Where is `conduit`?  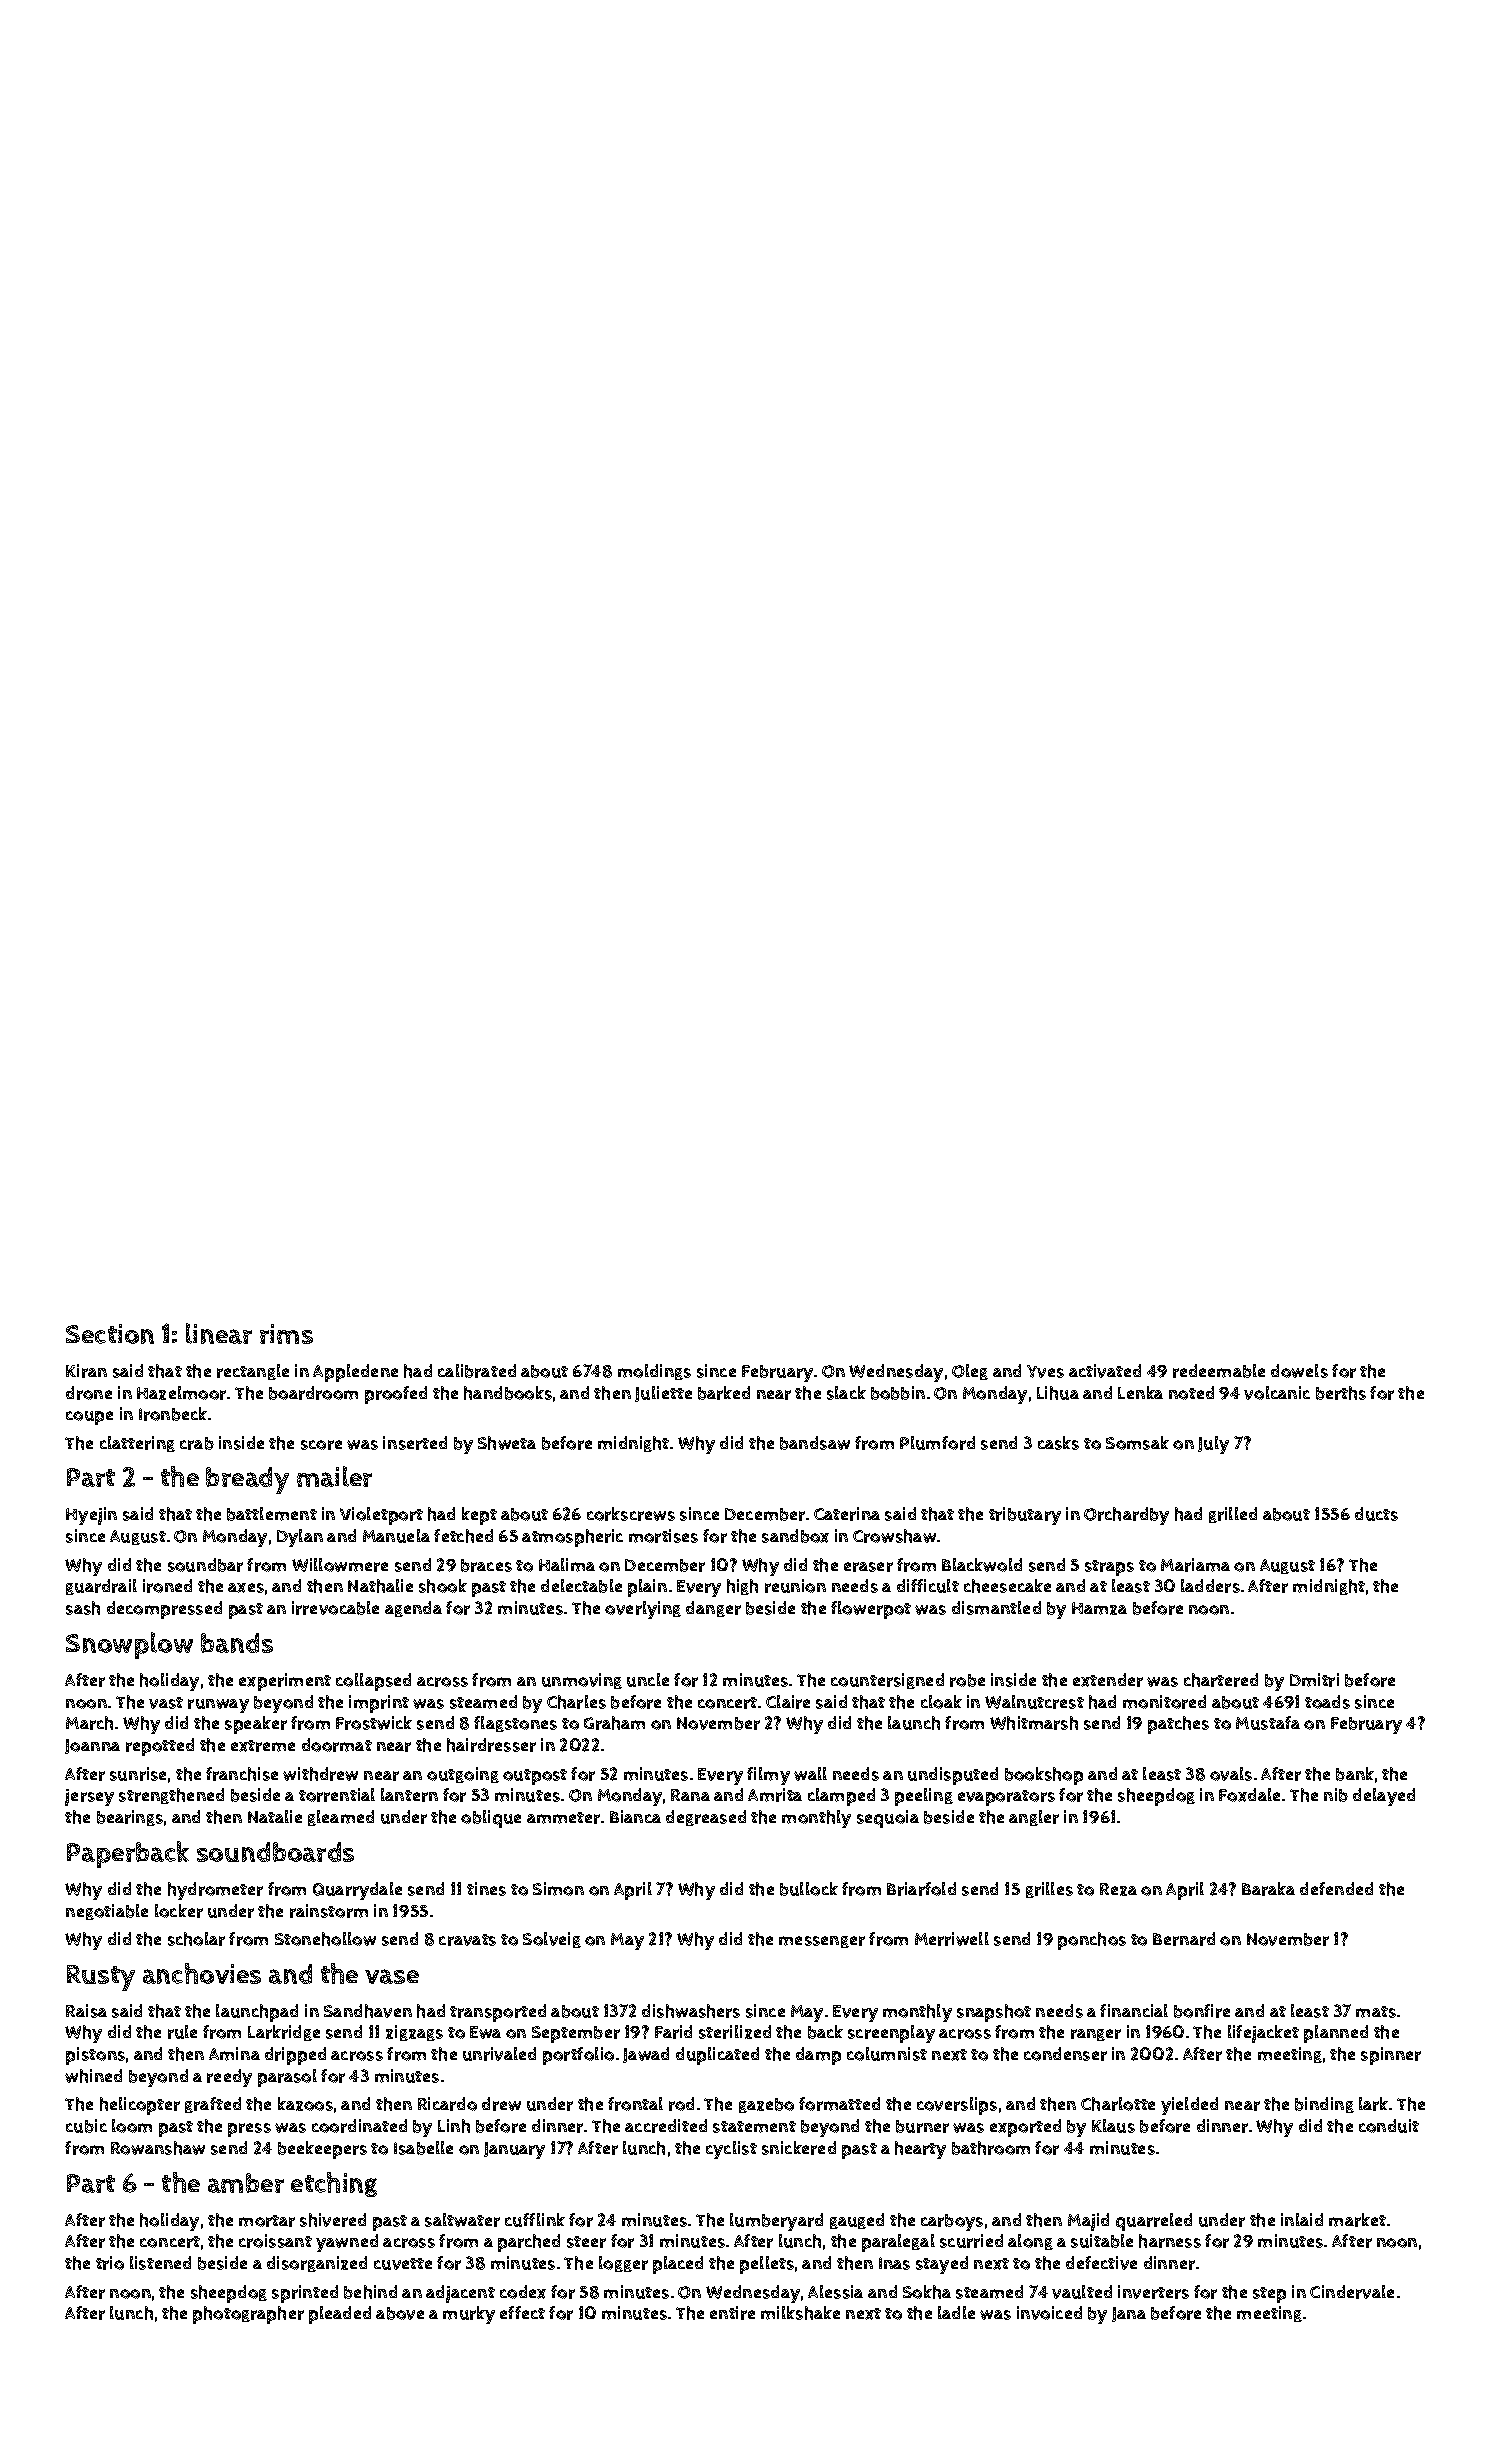 conduit is located at coordinates (1389, 2126).
